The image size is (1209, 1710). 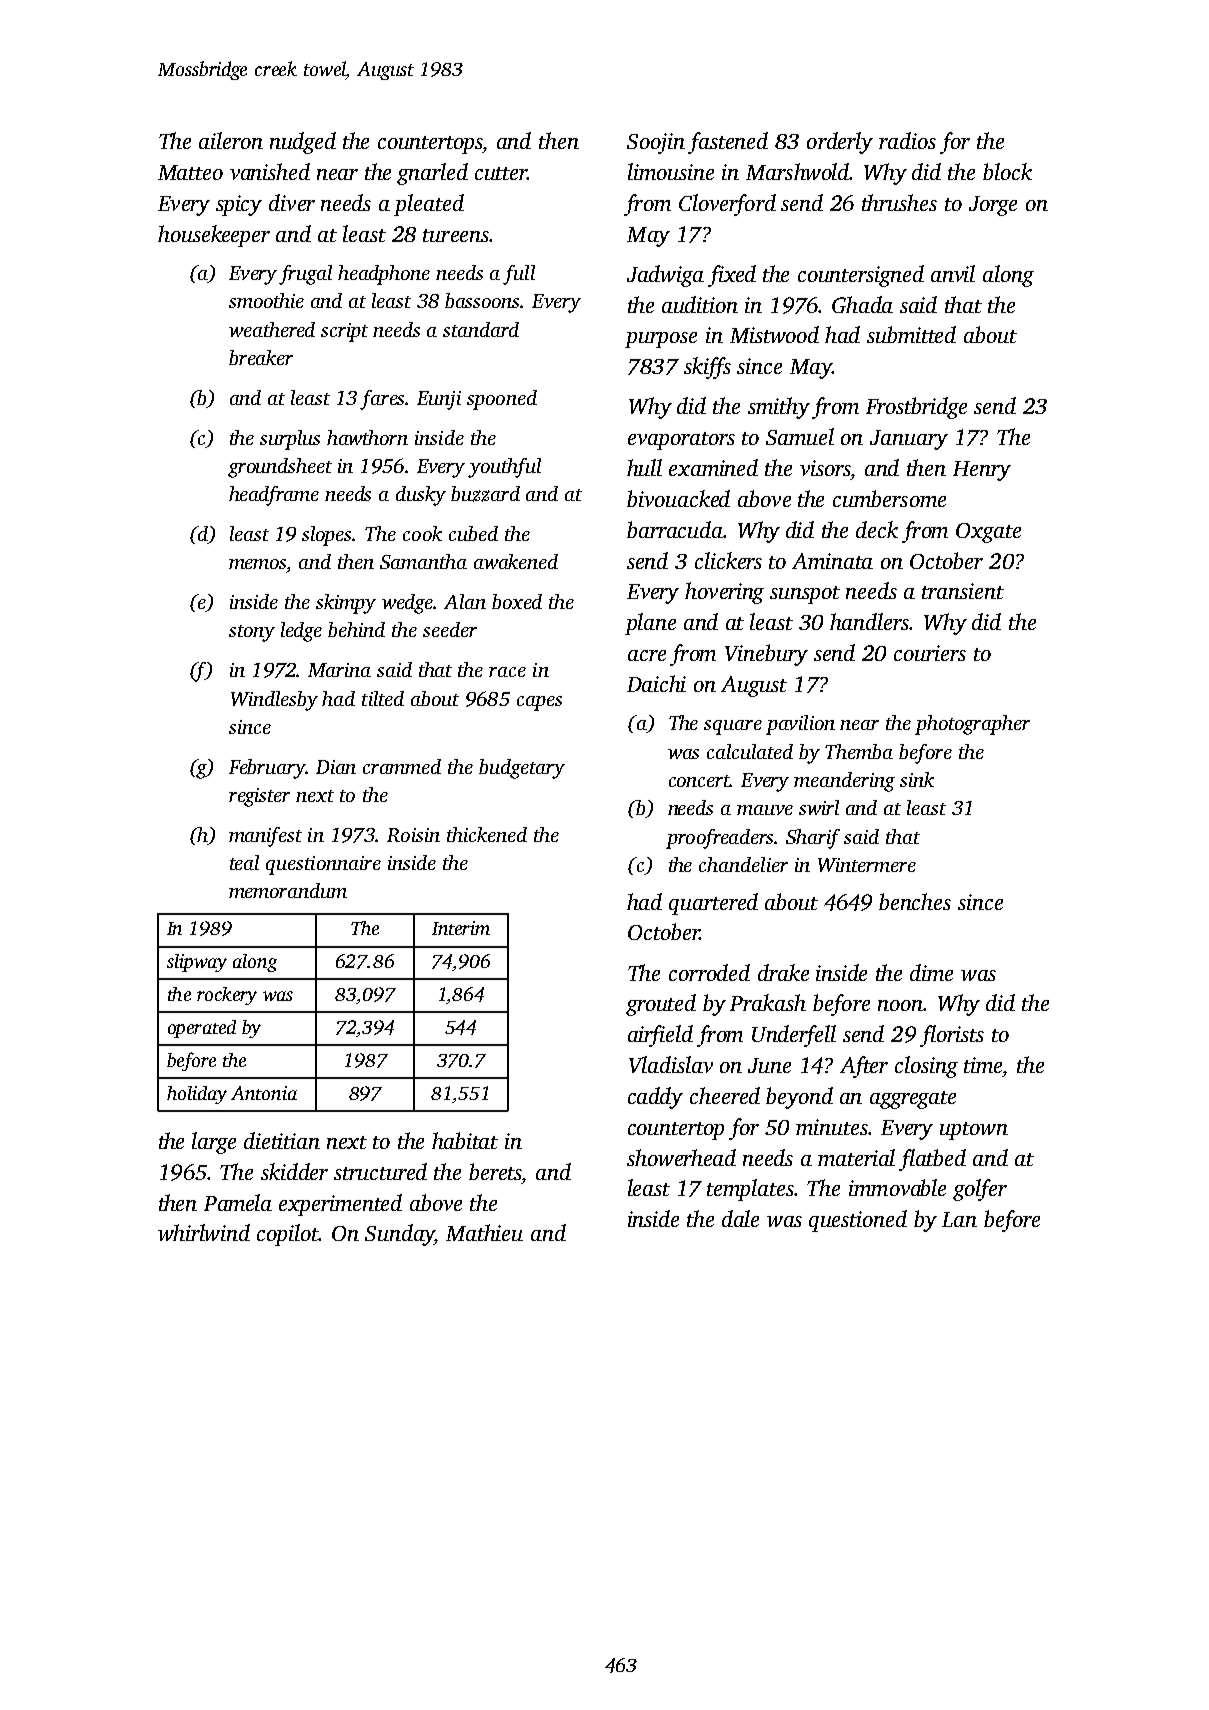 I want to click on hovering, so click(x=724, y=593).
